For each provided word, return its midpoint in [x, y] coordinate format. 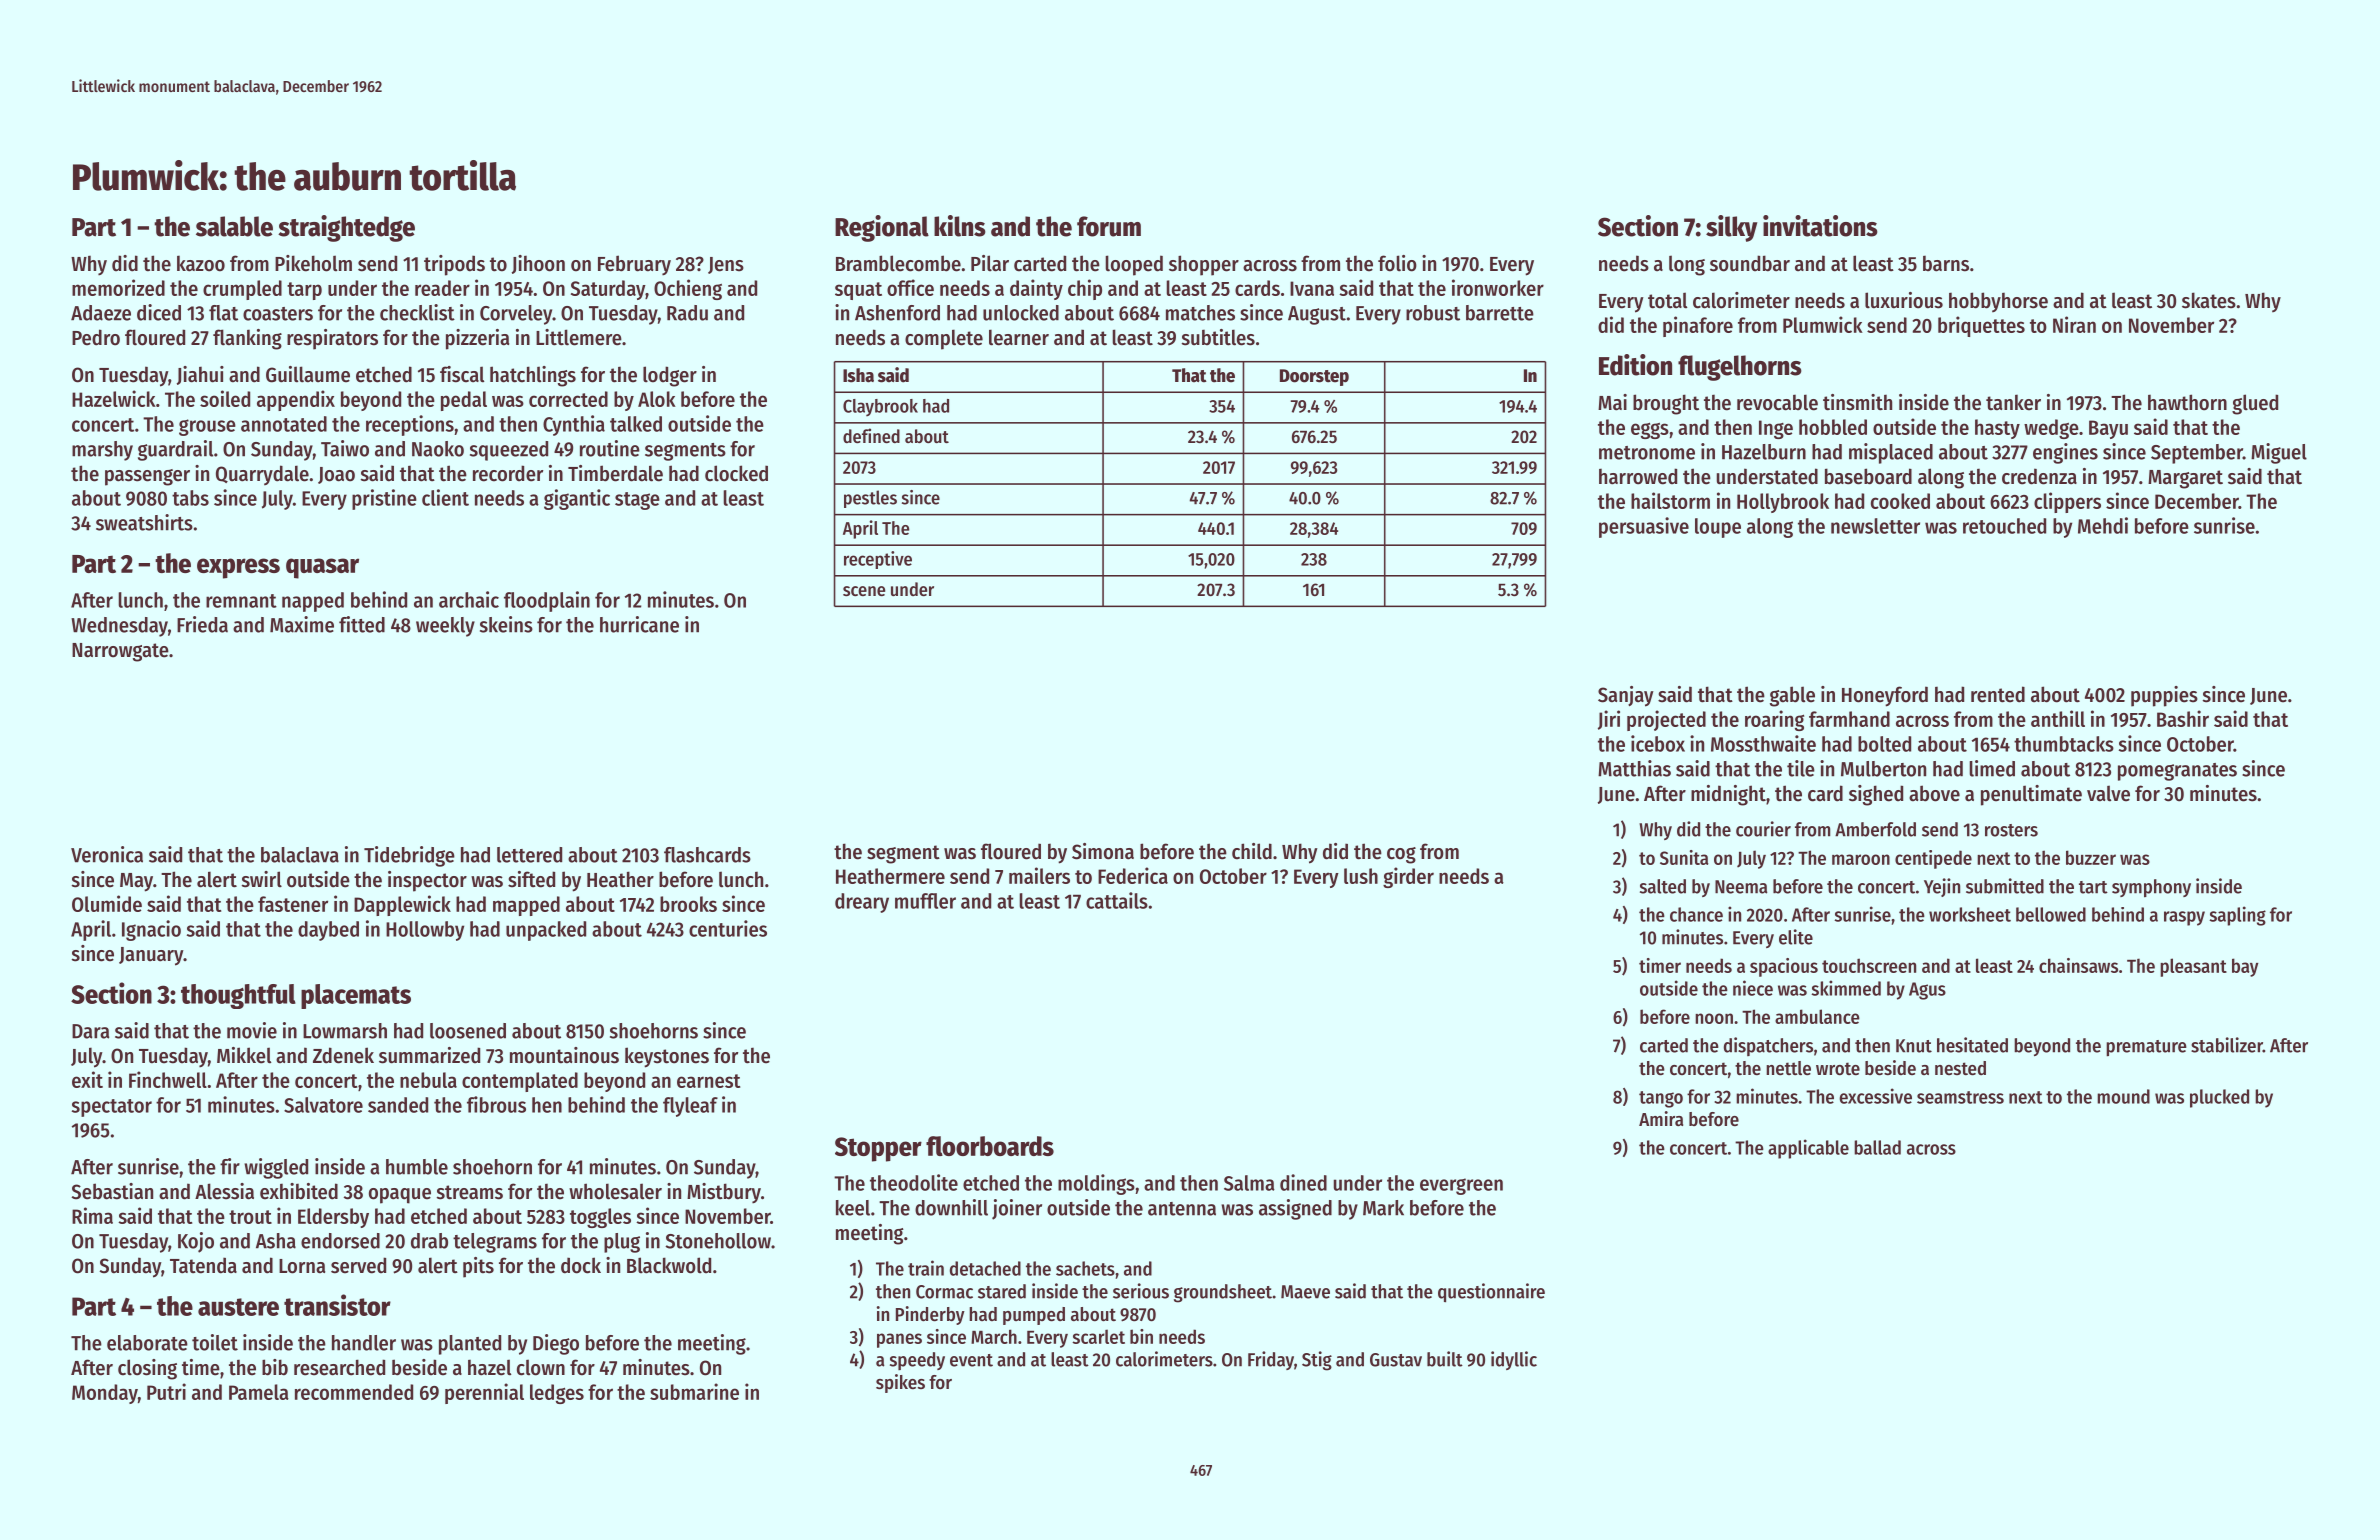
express [238, 568]
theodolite [914, 1182]
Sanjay [1626, 696]
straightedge [346, 228]
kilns [960, 226]
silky [1731, 228]
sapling [2237, 916]
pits [478, 1267]
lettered [529, 855]
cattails [1117, 900]
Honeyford [1885, 696]
